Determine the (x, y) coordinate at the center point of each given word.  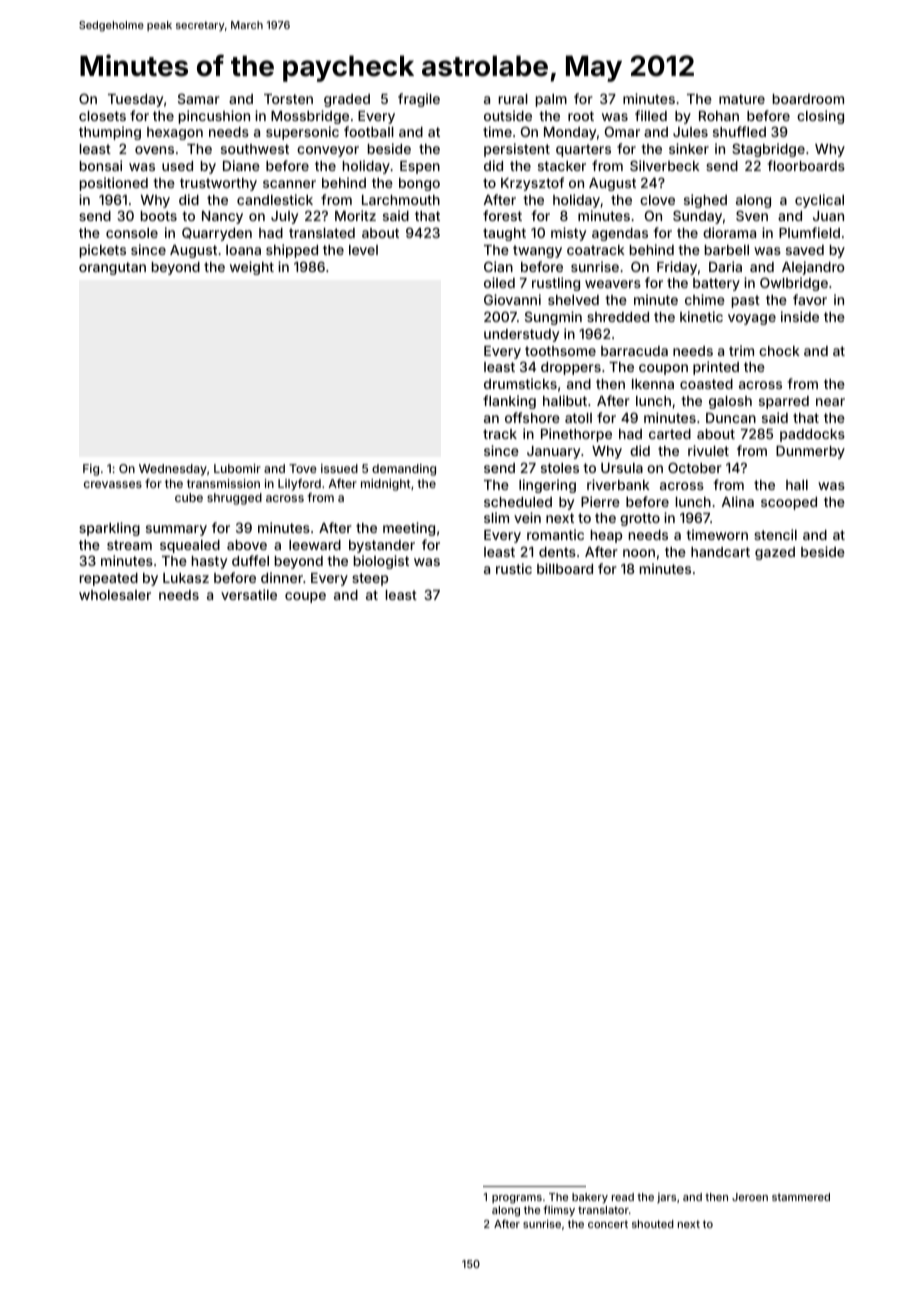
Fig (91, 470)
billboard (565, 568)
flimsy (559, 1211)
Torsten (288, 99)
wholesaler (115, 595)
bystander (382, 546)
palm (551, 100)
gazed (775, 553)
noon (639, 553)
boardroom (808, 99)
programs (517, 1199)
